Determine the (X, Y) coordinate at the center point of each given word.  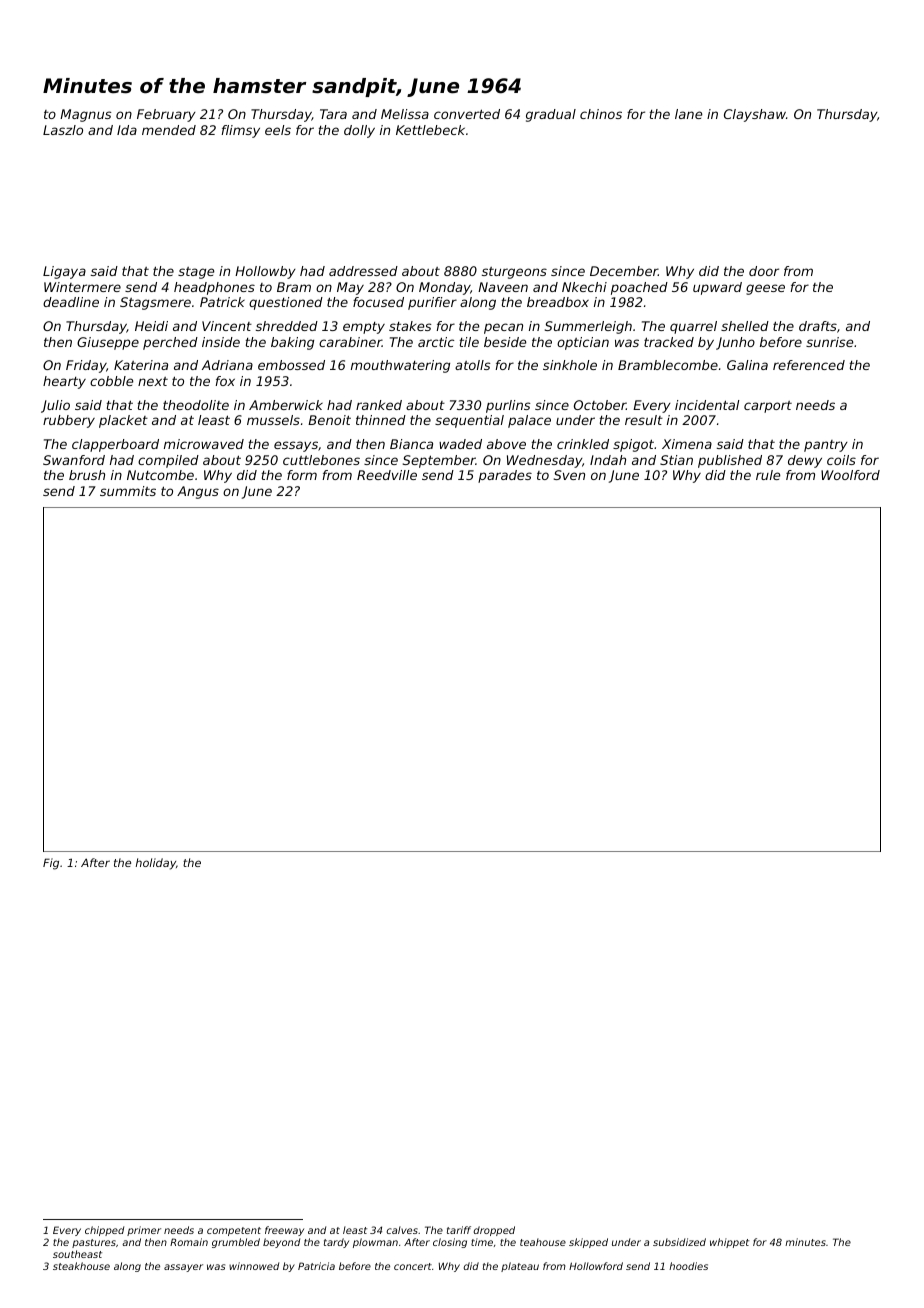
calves (402, 1230)
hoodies (688, 1266)
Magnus (85, 115)
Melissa (405, 114)
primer (144, 1231)
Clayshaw (755, 115)
